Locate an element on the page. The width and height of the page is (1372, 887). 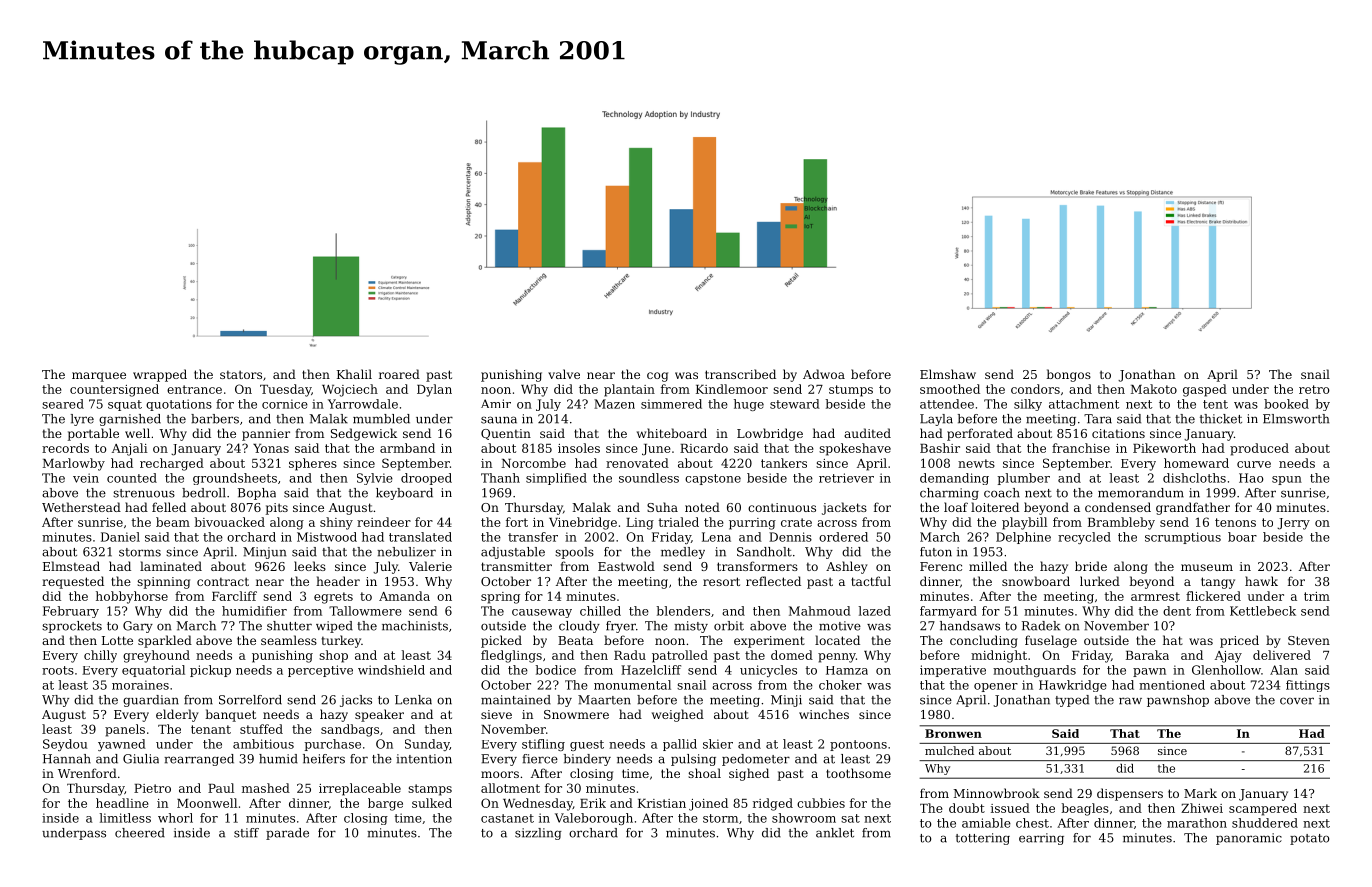
anklet is located at coordinates (835, 833).
